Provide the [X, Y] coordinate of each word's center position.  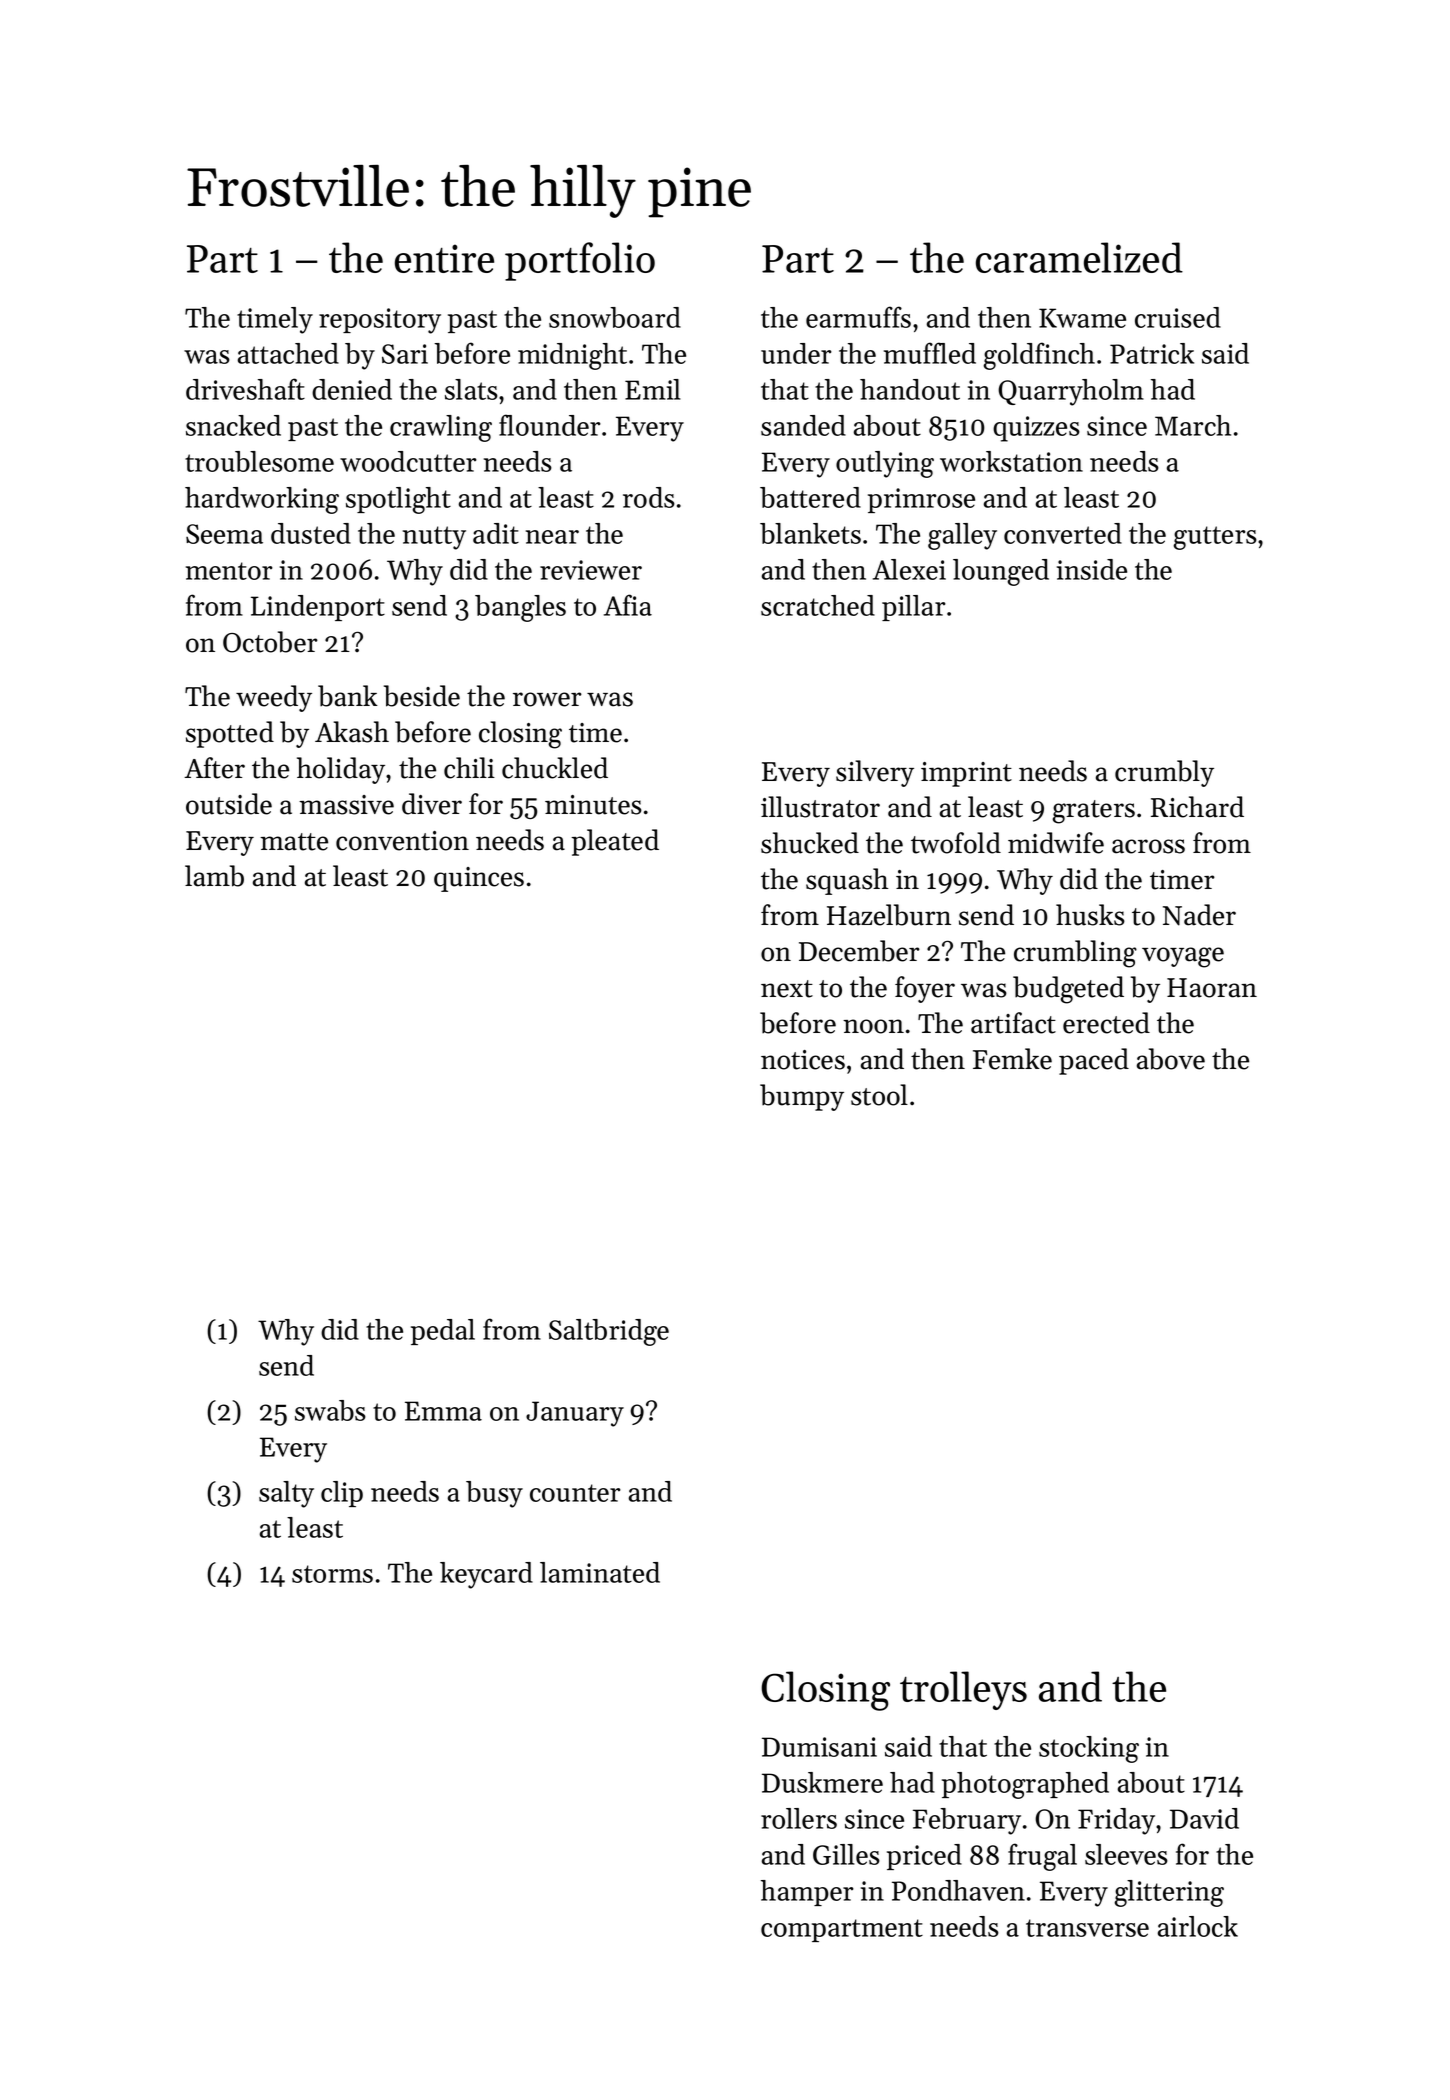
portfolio [580, 261]
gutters [1215, 538]
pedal [443, 1332]
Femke [1012, 1059]
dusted [311, 533]
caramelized [1079, 257]
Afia [628, 605]
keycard [486, 1575]
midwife [1056, 843]
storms [332, 1574]
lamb [214, 876]
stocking [1089, 1749]
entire [444, 258]
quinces [479, 879]
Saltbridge [609, 1332]
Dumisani [819, 1747]
